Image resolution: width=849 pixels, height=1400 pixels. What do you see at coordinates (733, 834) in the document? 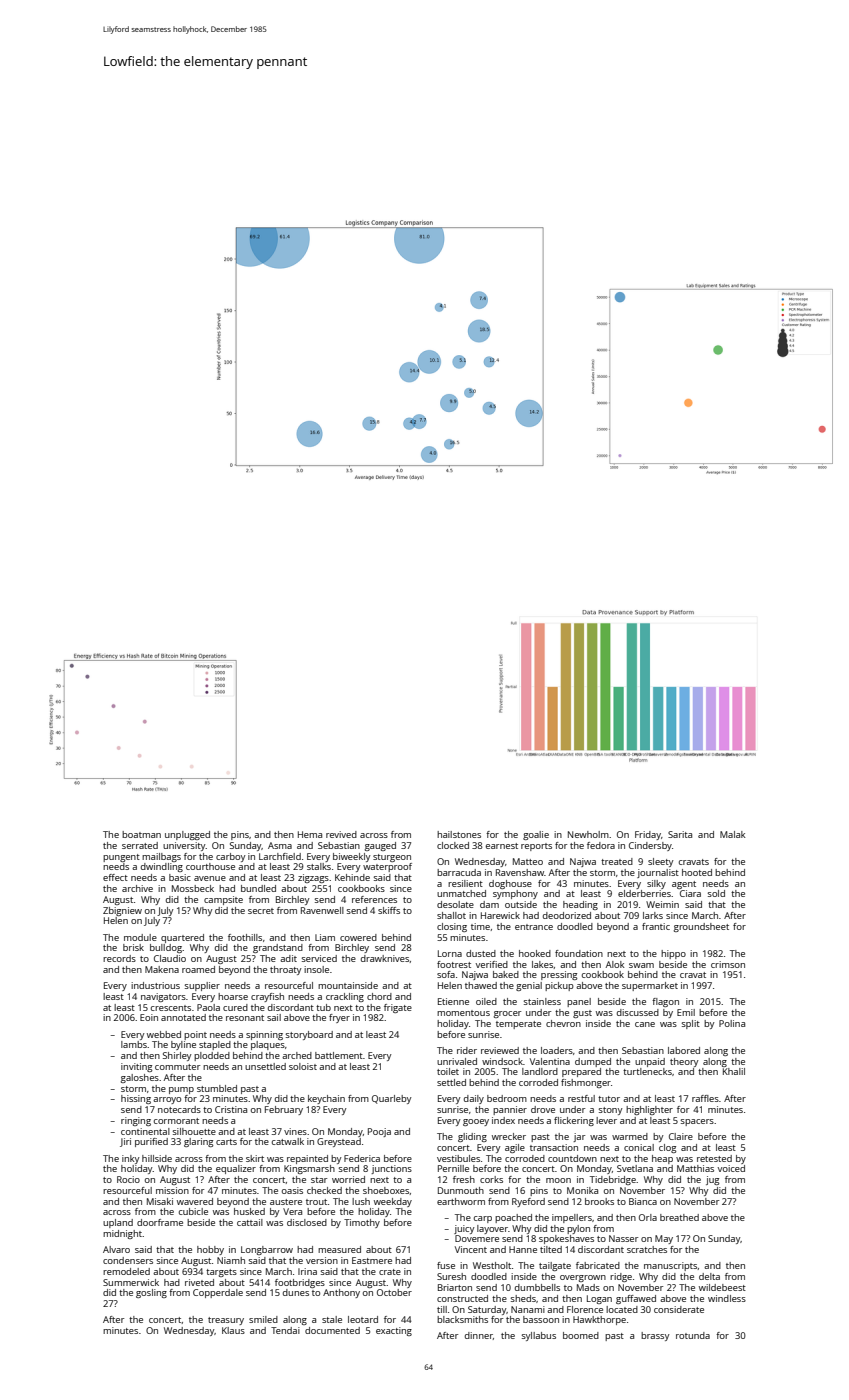
I see `Malak` at bounding box center [733, 834].
